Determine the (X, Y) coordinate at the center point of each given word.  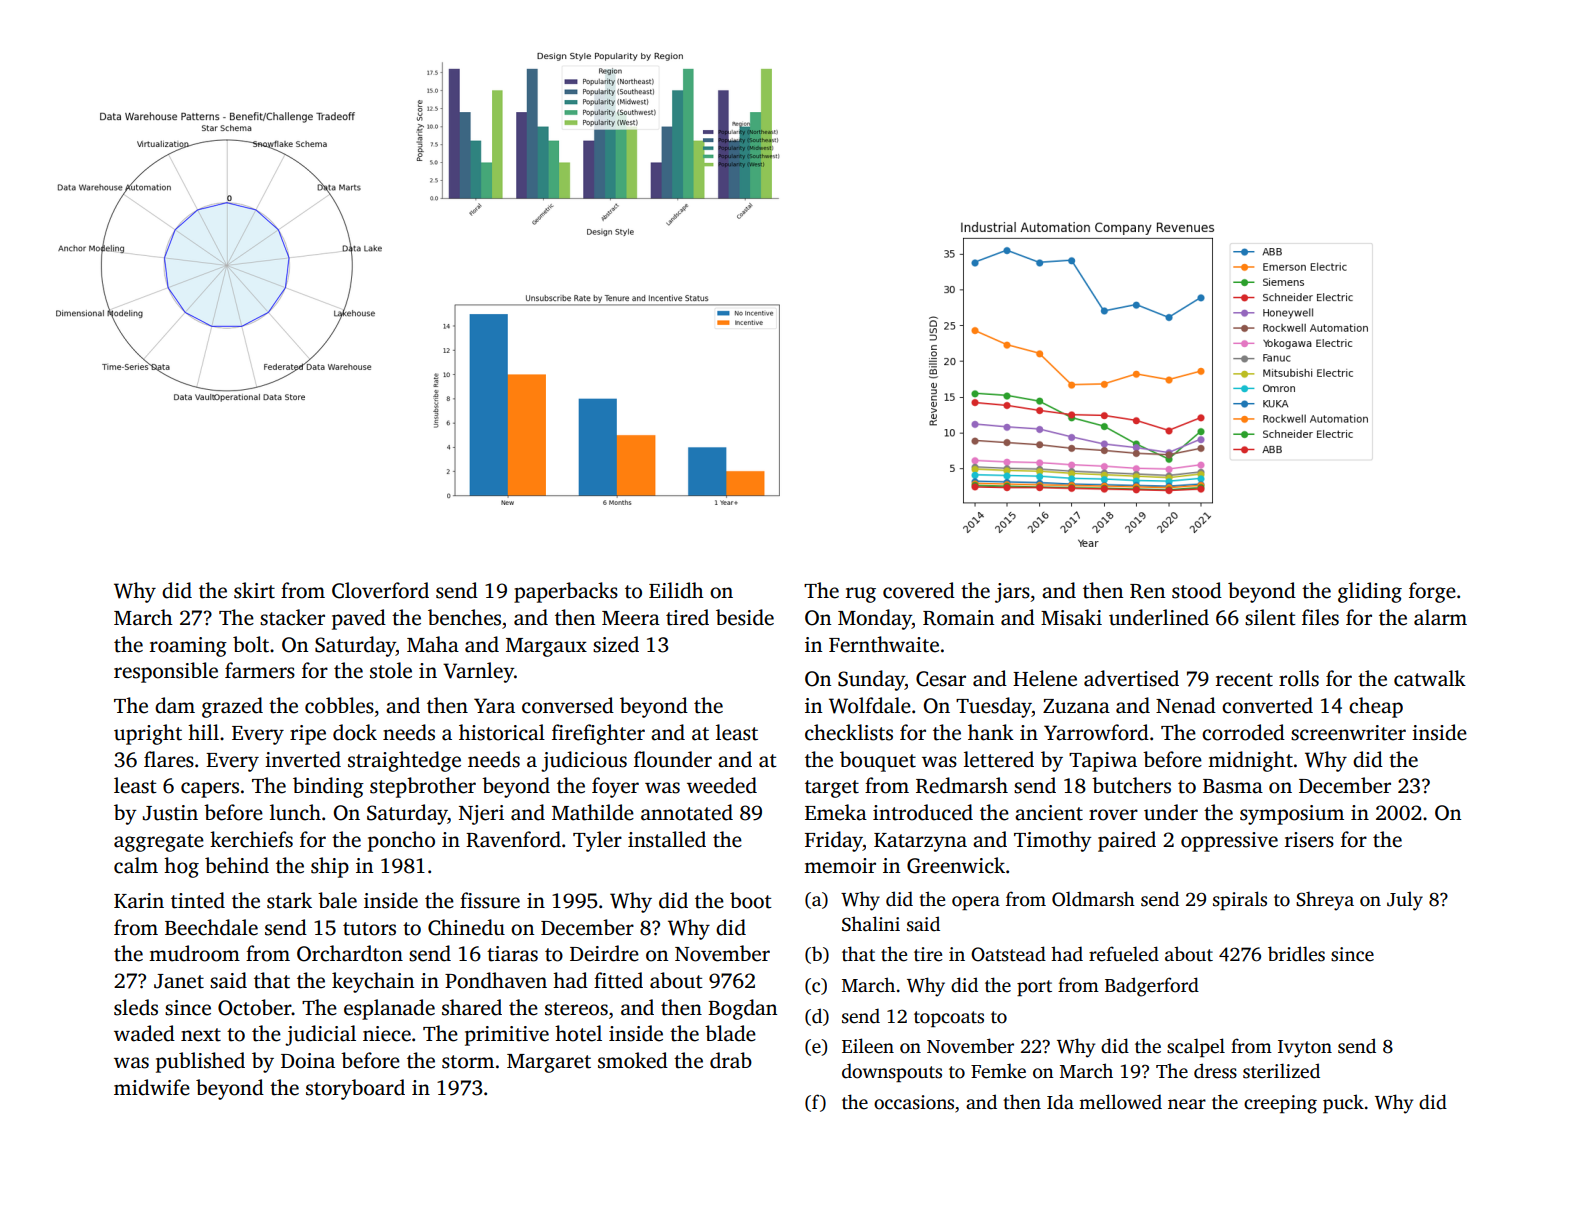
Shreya (1325, 901)
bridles (1296, 954)
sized (616, 644)
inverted (303, 759)
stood (1197, 590)
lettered (999, 759)
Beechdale (211, 927)
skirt (254, 590)
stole (391, 670)
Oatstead (1008, 954)
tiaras (512, 954)
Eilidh (676, 590)
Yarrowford (1096, 732)
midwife (152, 1087)
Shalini (871, 924)
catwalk (1430, 678)
